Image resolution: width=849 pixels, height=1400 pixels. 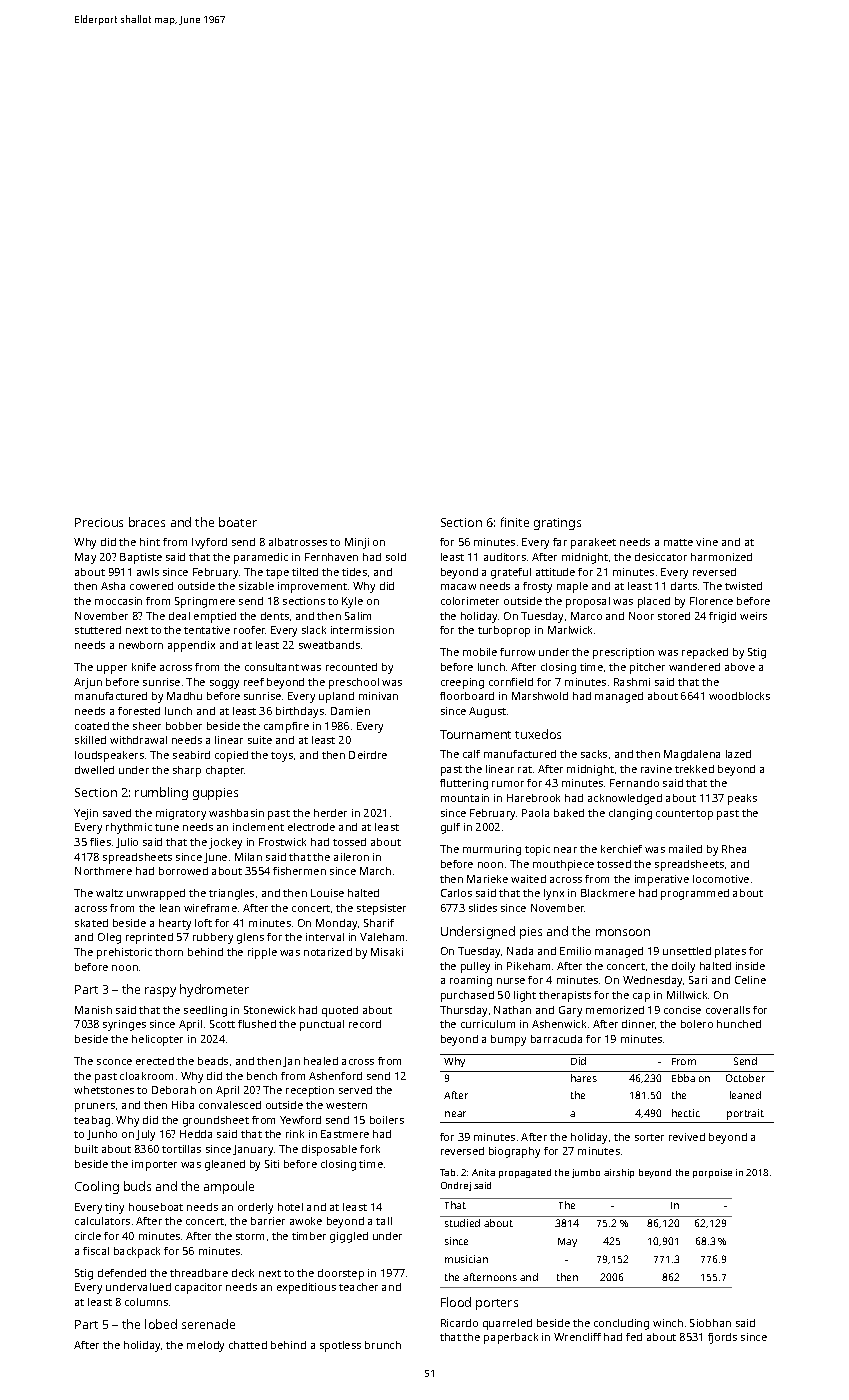 What do you see at coordinates (750, 966) in the page?
I see `inside` at bounding box center [750, 966].
